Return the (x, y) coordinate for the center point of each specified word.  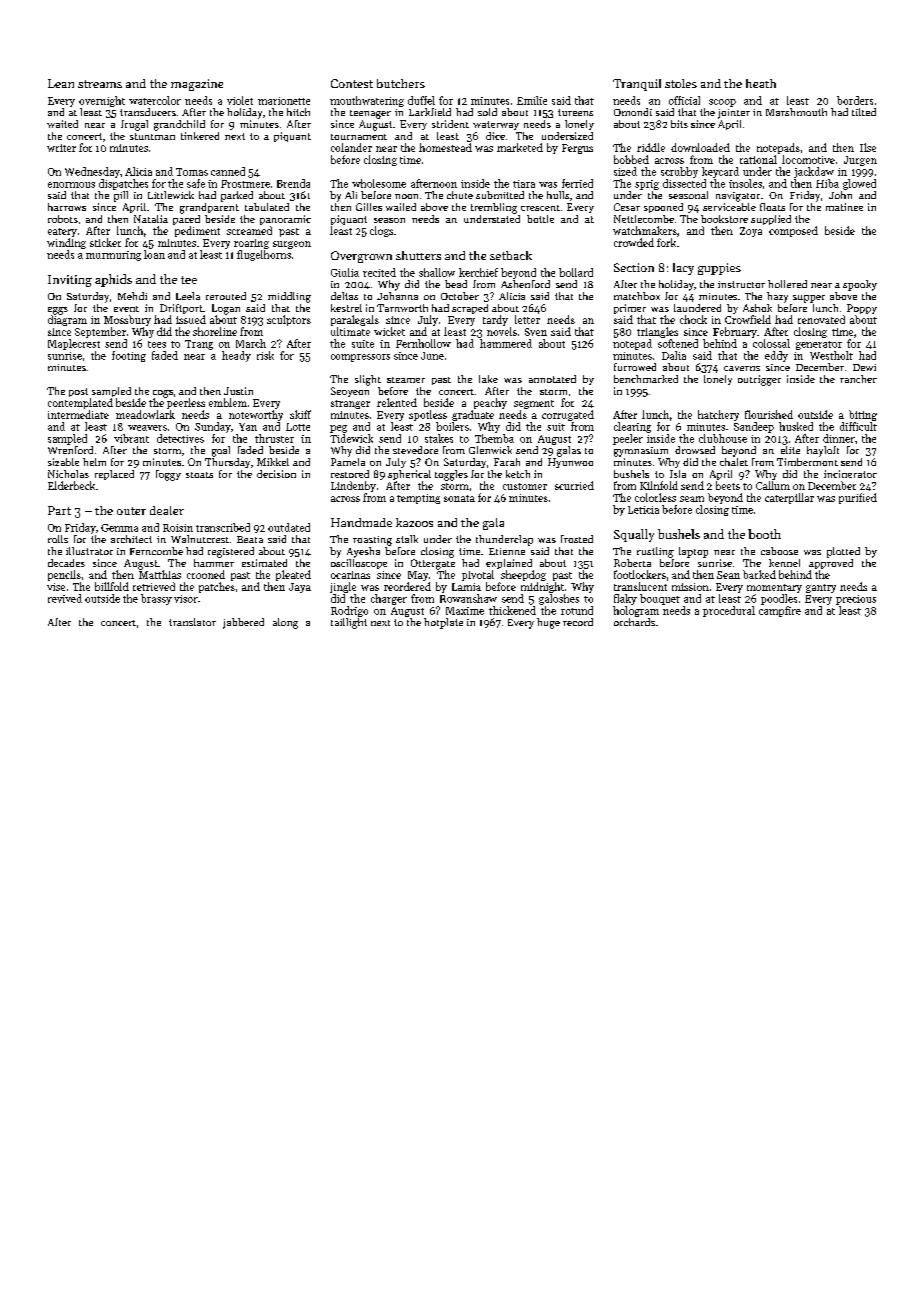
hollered (787, 284)
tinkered (200, 136)
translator (192, 622)
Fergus (577, 149)
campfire (780, 611)
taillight (349, 623)
